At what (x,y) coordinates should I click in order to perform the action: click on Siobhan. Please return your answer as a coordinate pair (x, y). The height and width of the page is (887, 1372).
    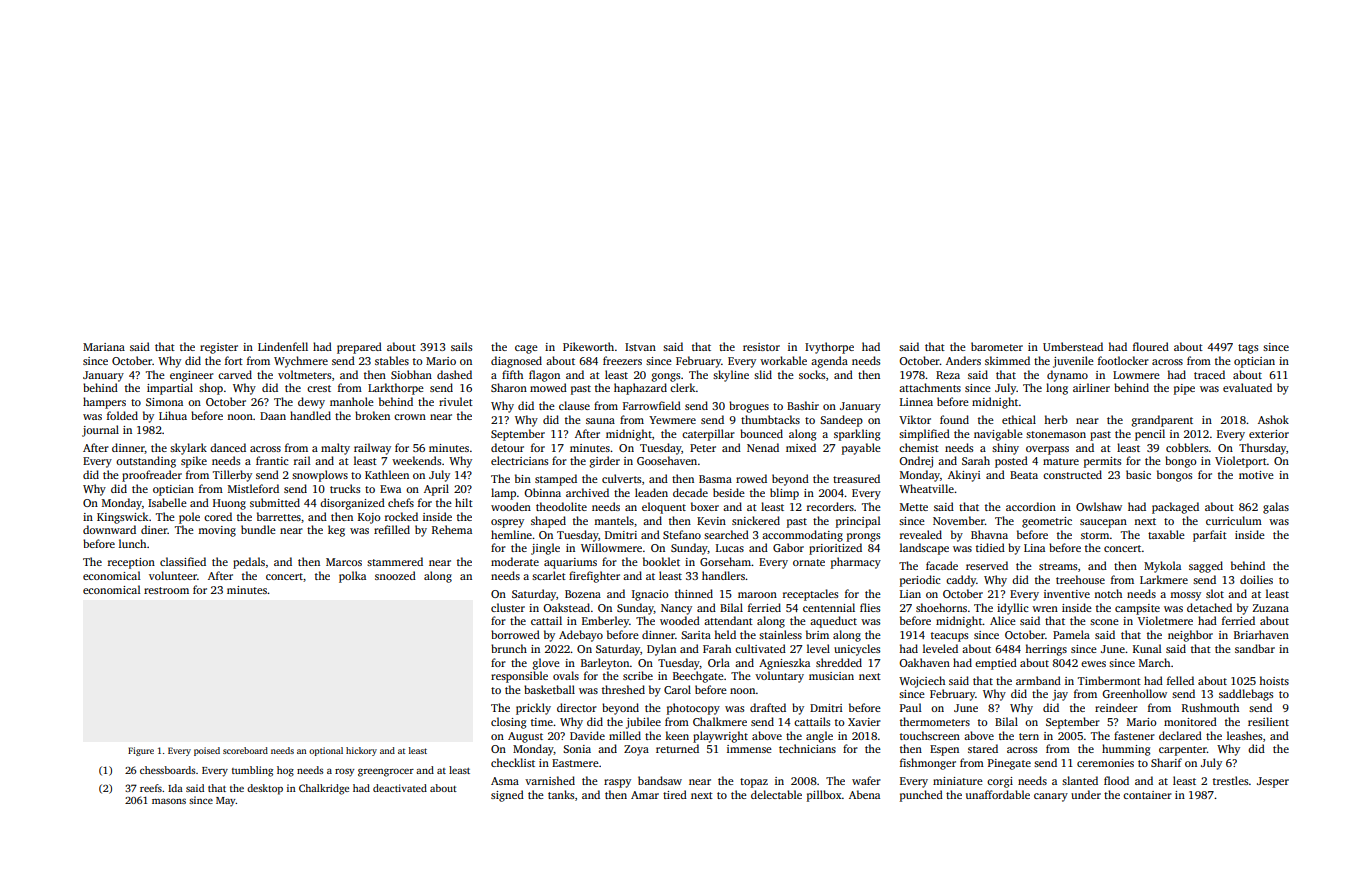
    Looking at the image, I should click on (411, 374).
